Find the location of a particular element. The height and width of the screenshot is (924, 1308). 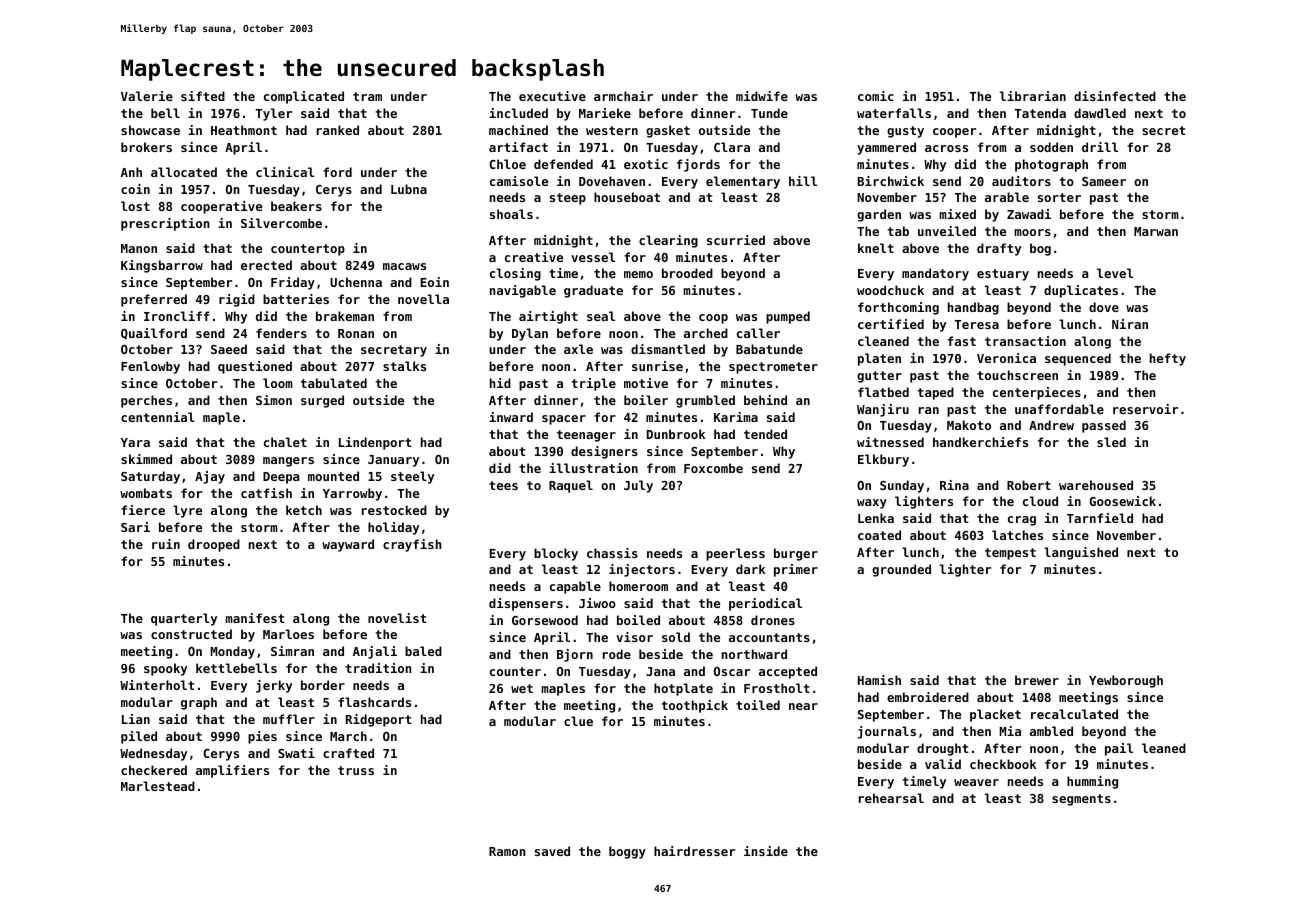

drill is located at coordinates (1100, 147).
